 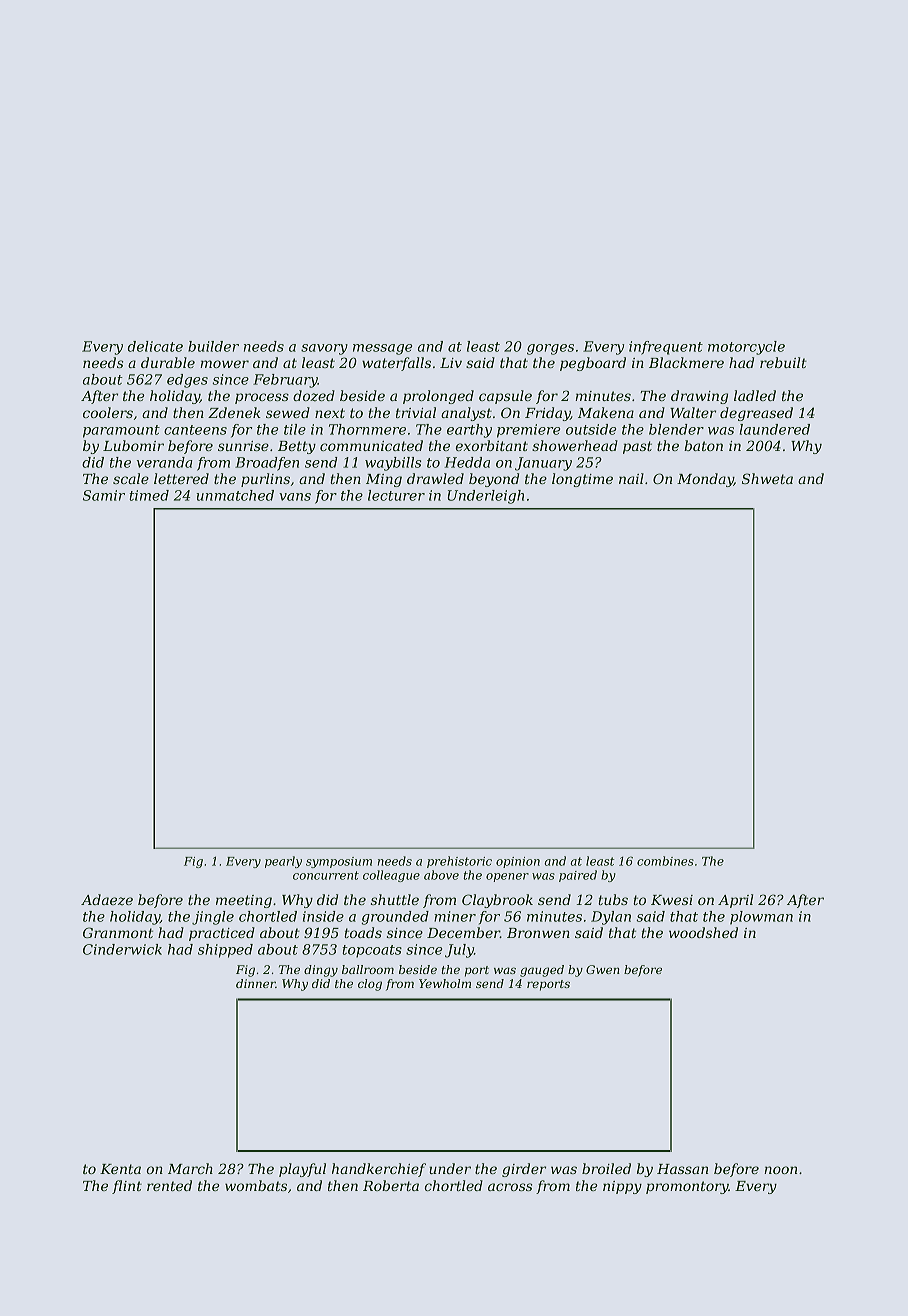 I want to click on lecturer, so click(x=396, y=495).
